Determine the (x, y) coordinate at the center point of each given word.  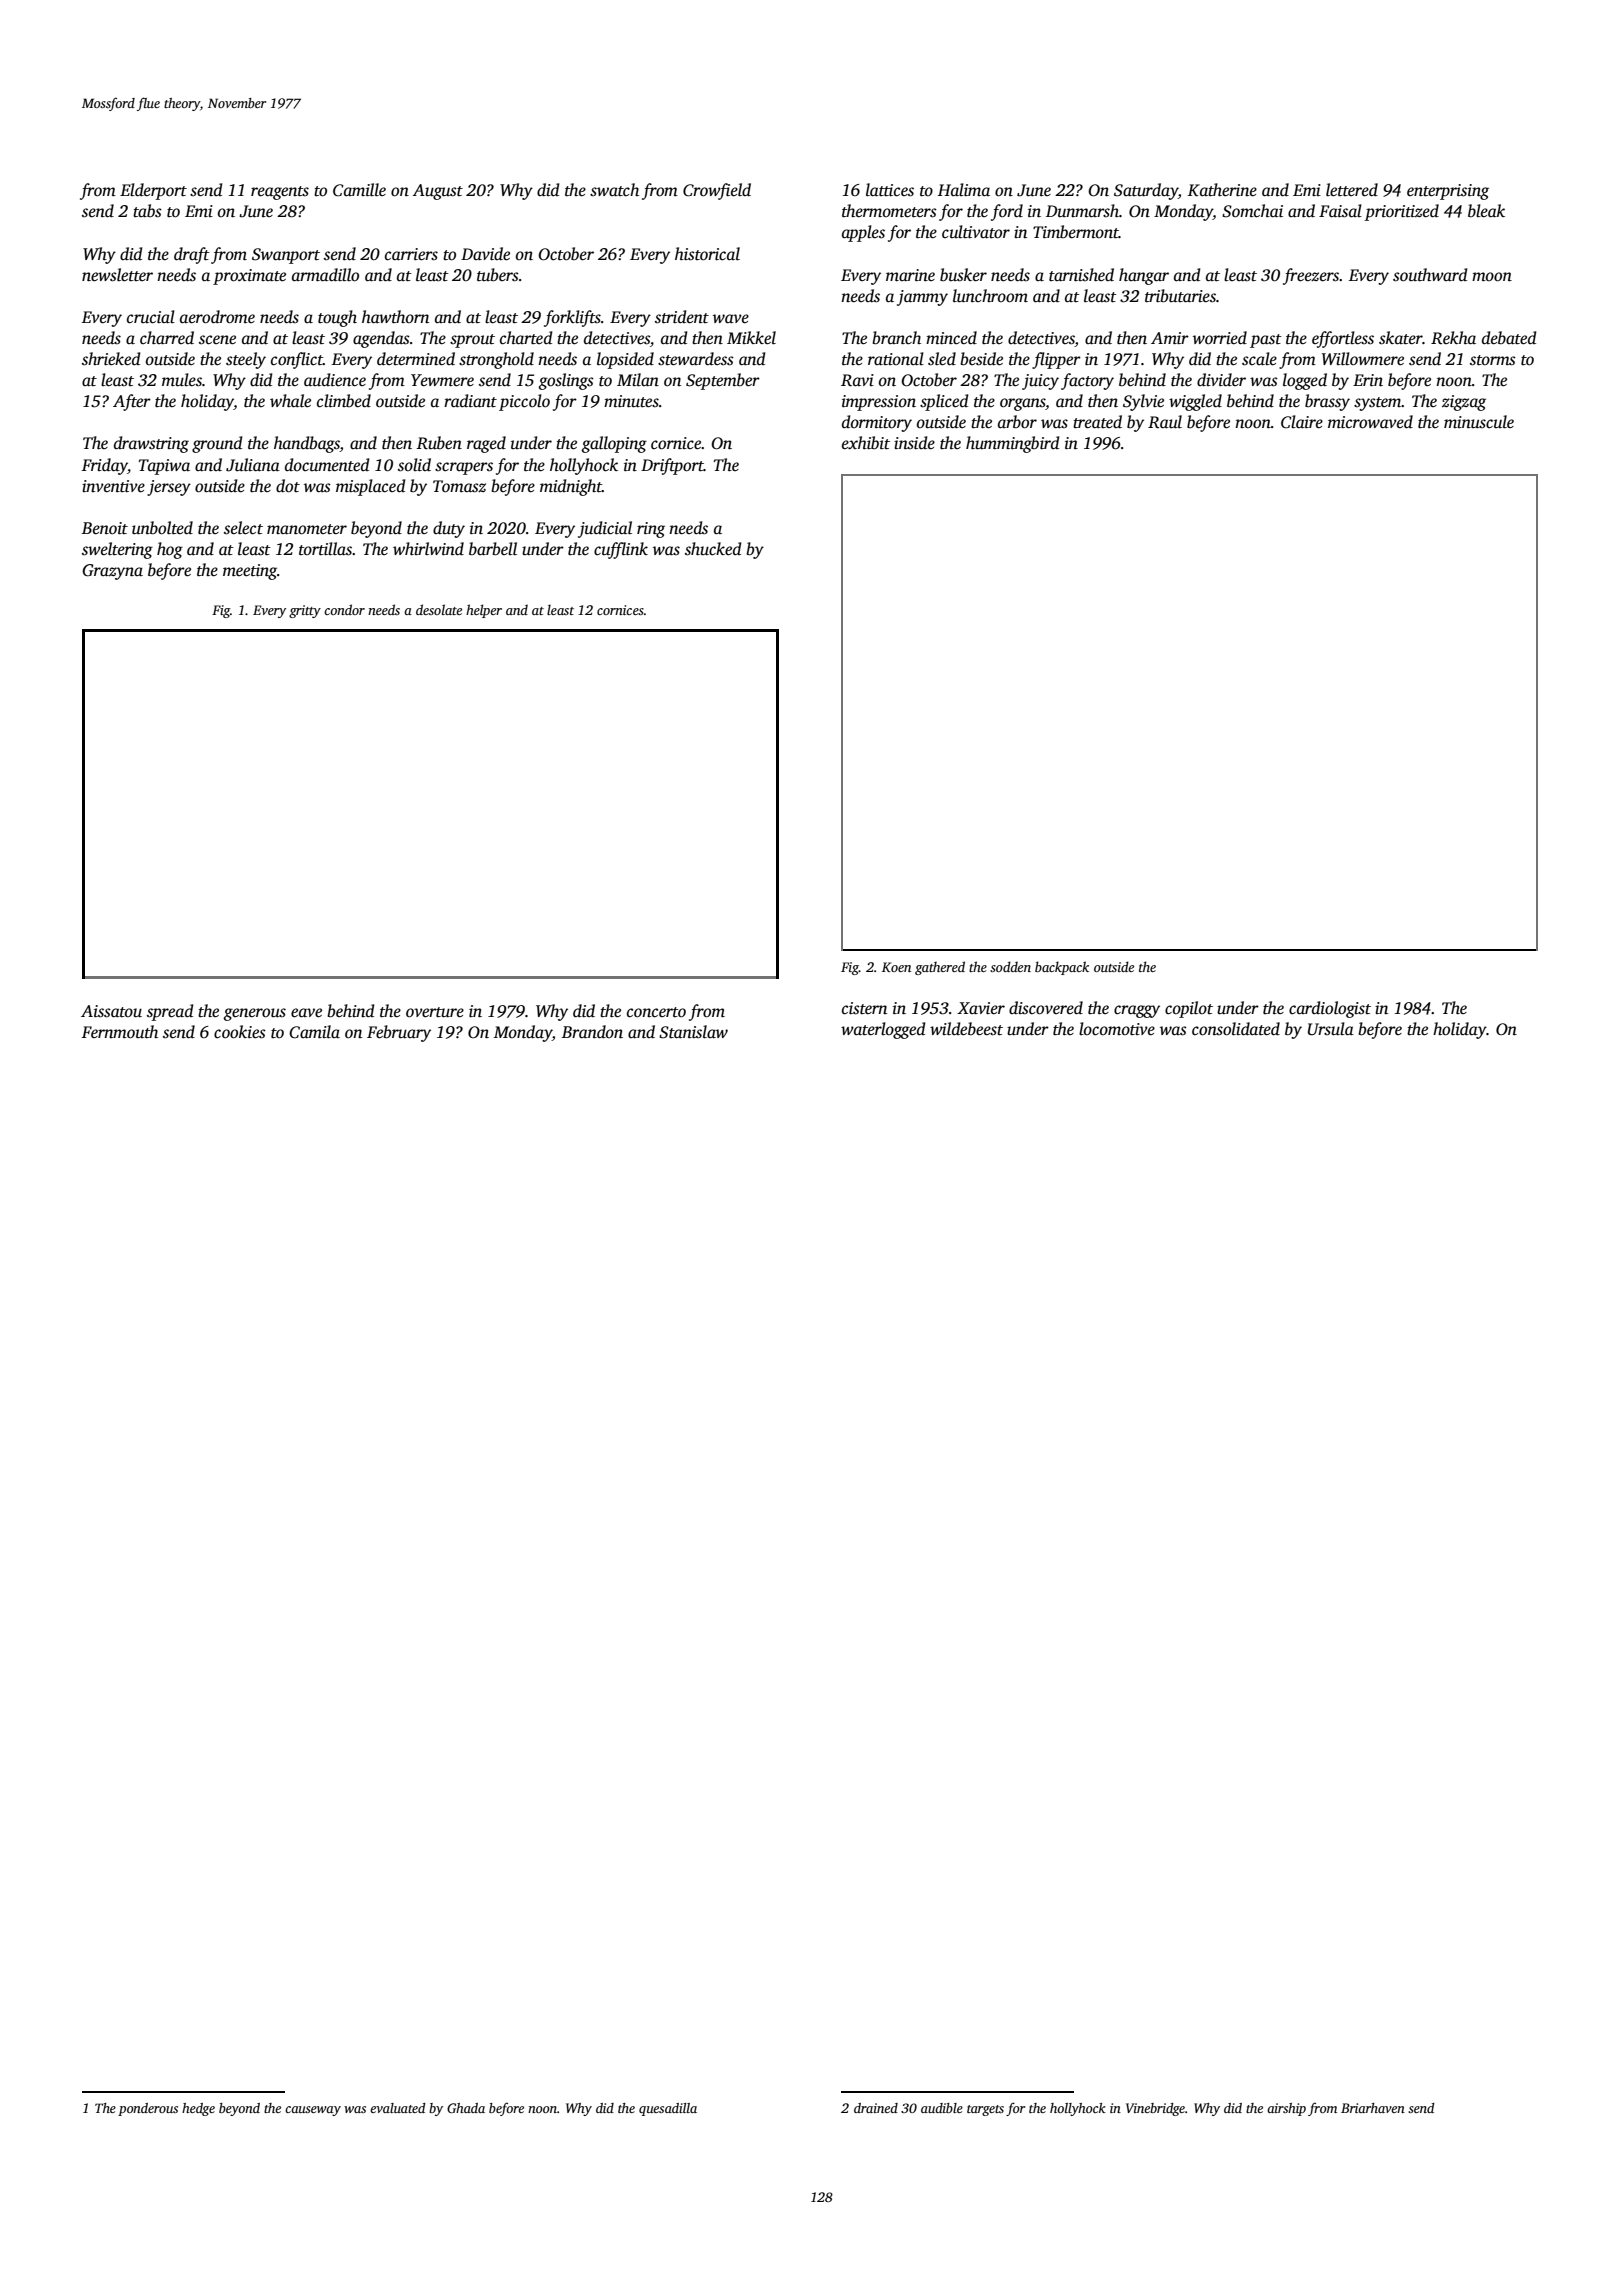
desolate (439, 609)
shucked (713, 549)
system (1378, 404)
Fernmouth (120, 1032)
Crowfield (717, 191)
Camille (359, 190)
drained (876, 2108)
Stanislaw (693, 1032)
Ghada (466, 2108)
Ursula (1331, 1029)
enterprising (1448, 192)
